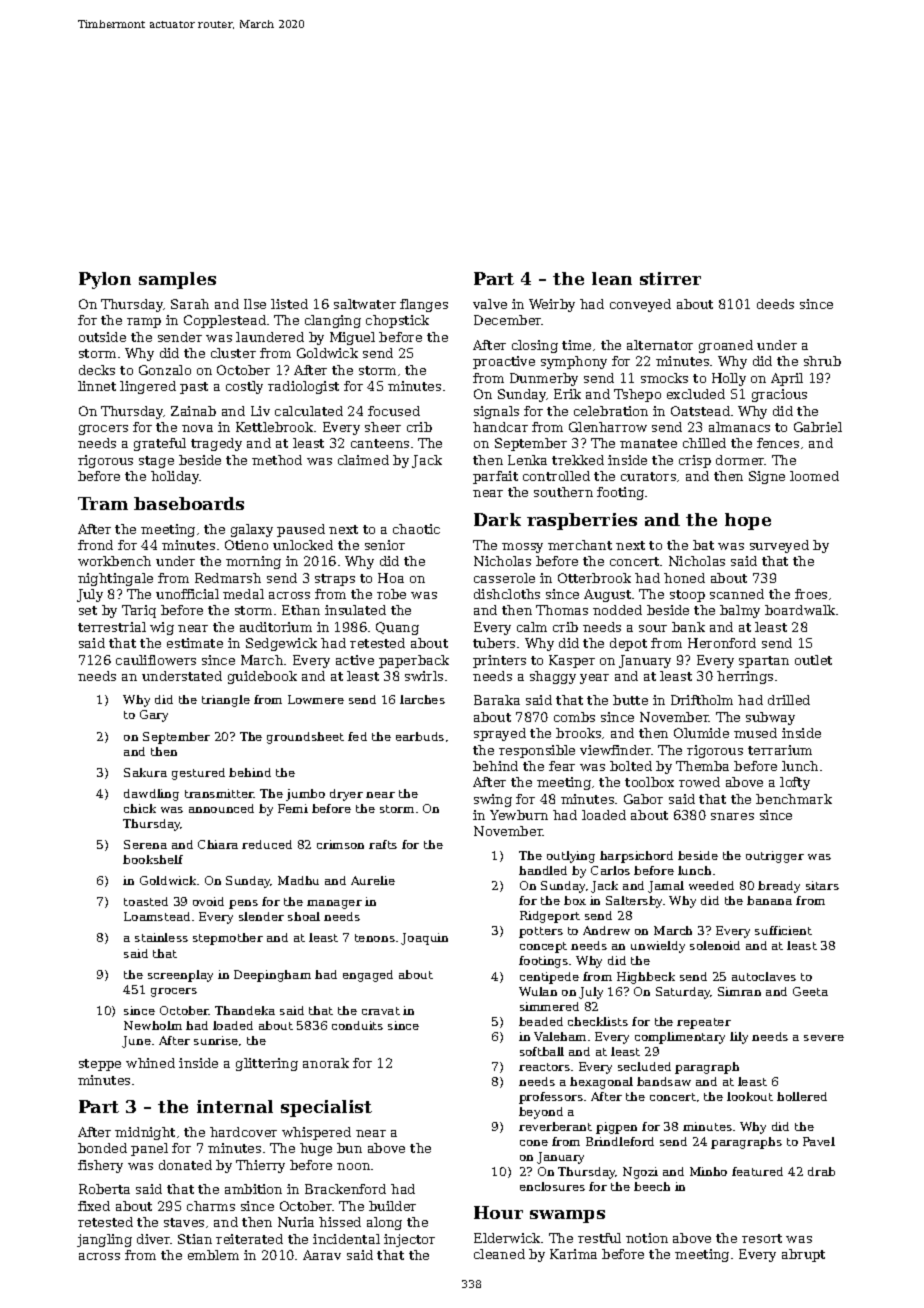  Describe the element at coordinates (660, 345) in the document. I see `alternator` at that location.
